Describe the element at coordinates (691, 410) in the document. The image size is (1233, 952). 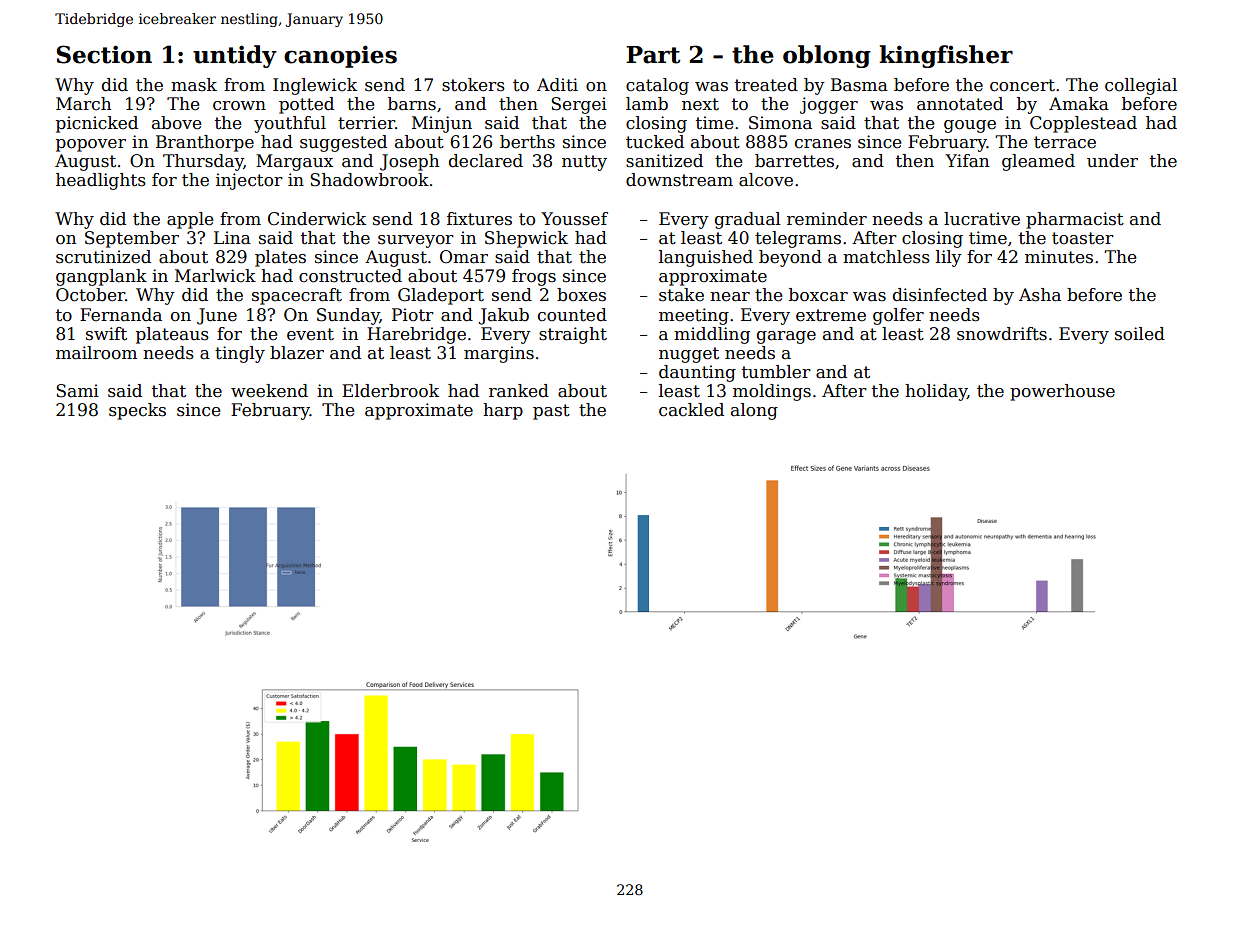
I see `cackled` at that location.
